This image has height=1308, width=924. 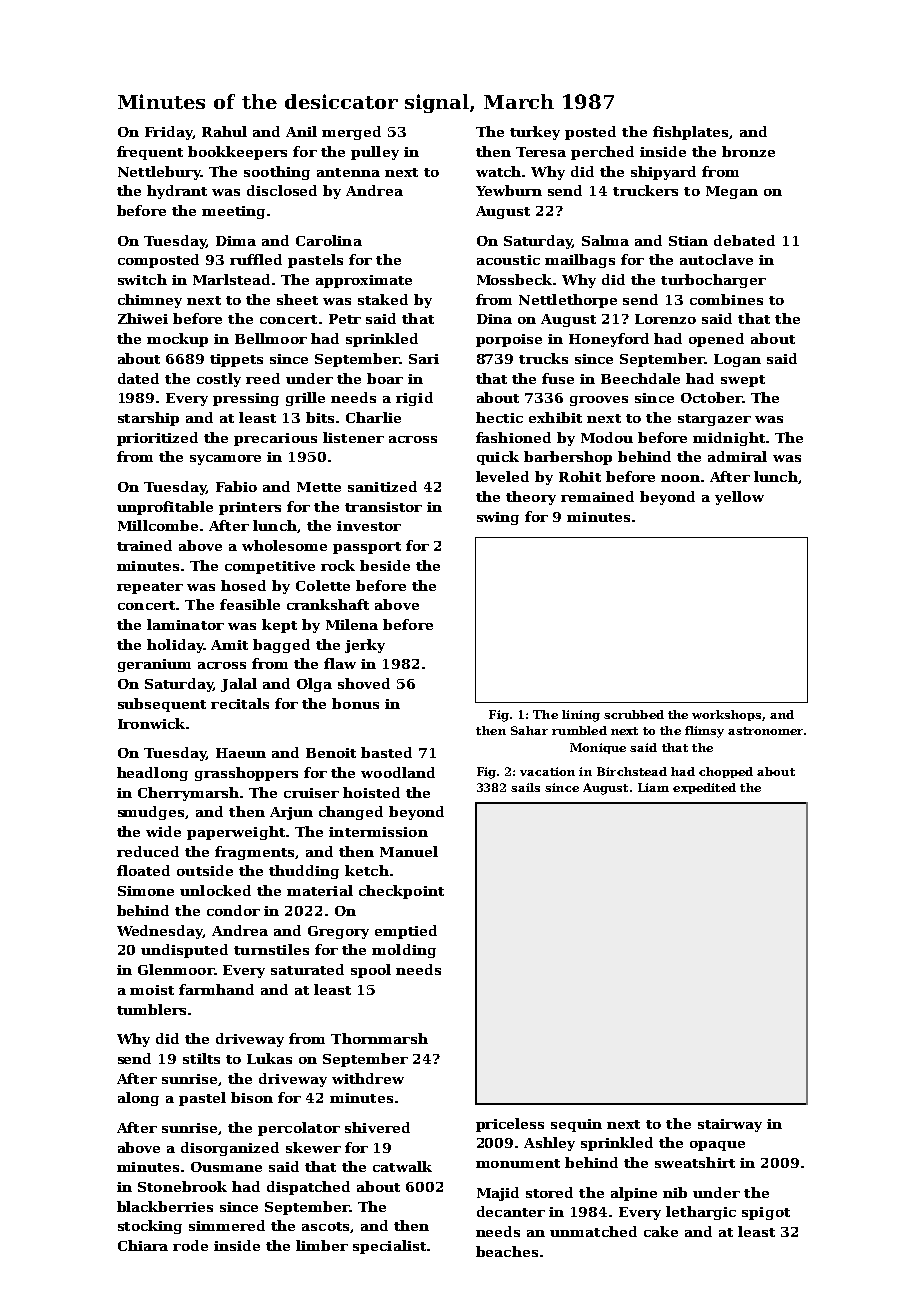 I want to click on Dima, so click(x=236, y=241).
